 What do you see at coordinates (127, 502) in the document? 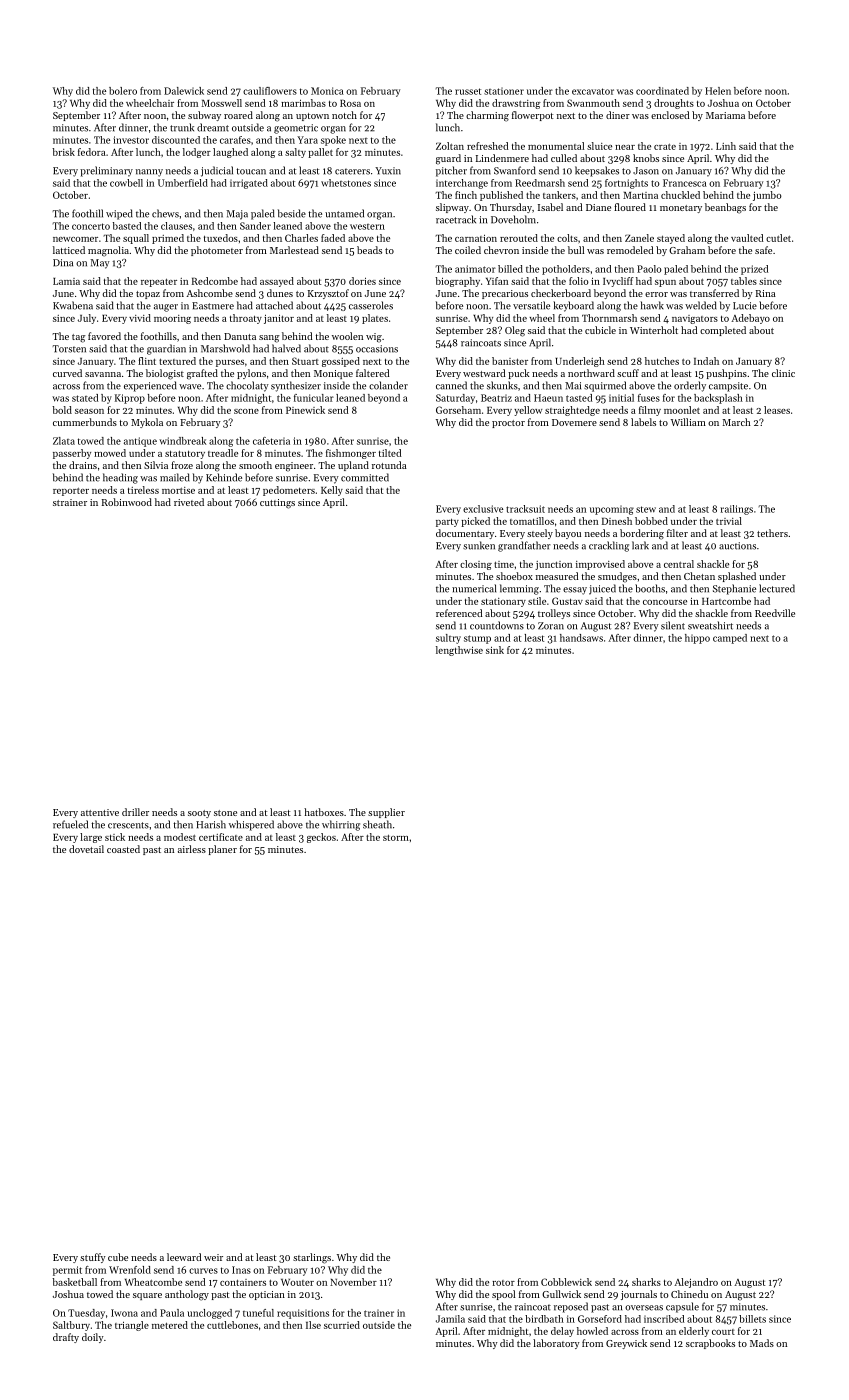
I see `Robinwood` at bounding box center [127, 502].
